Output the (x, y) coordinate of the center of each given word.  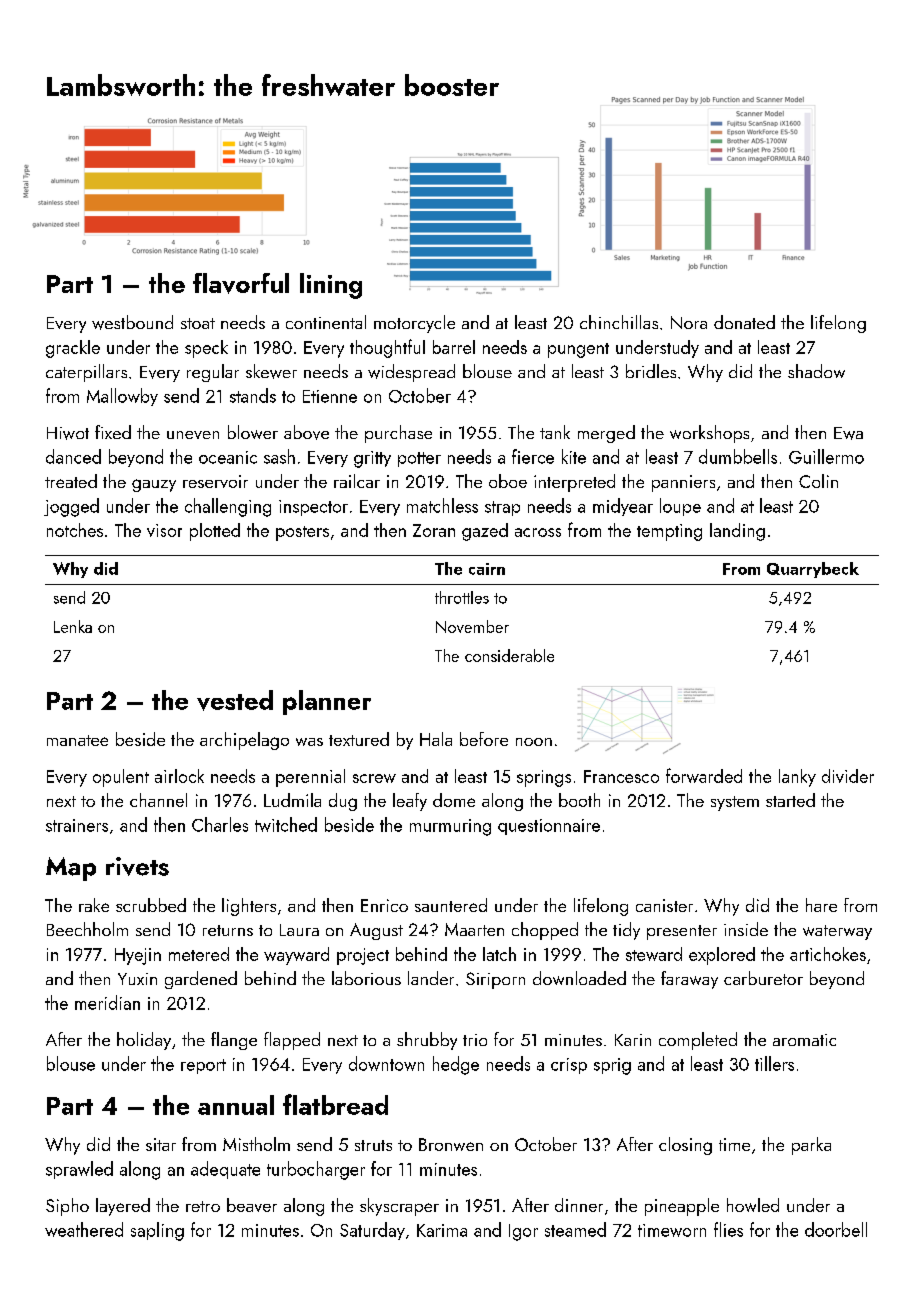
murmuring (450, 827)
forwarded (704, 775)
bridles (651, 371)
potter (419, 459)
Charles (220, 824)
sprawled (79, 1170)
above (306, 432)
